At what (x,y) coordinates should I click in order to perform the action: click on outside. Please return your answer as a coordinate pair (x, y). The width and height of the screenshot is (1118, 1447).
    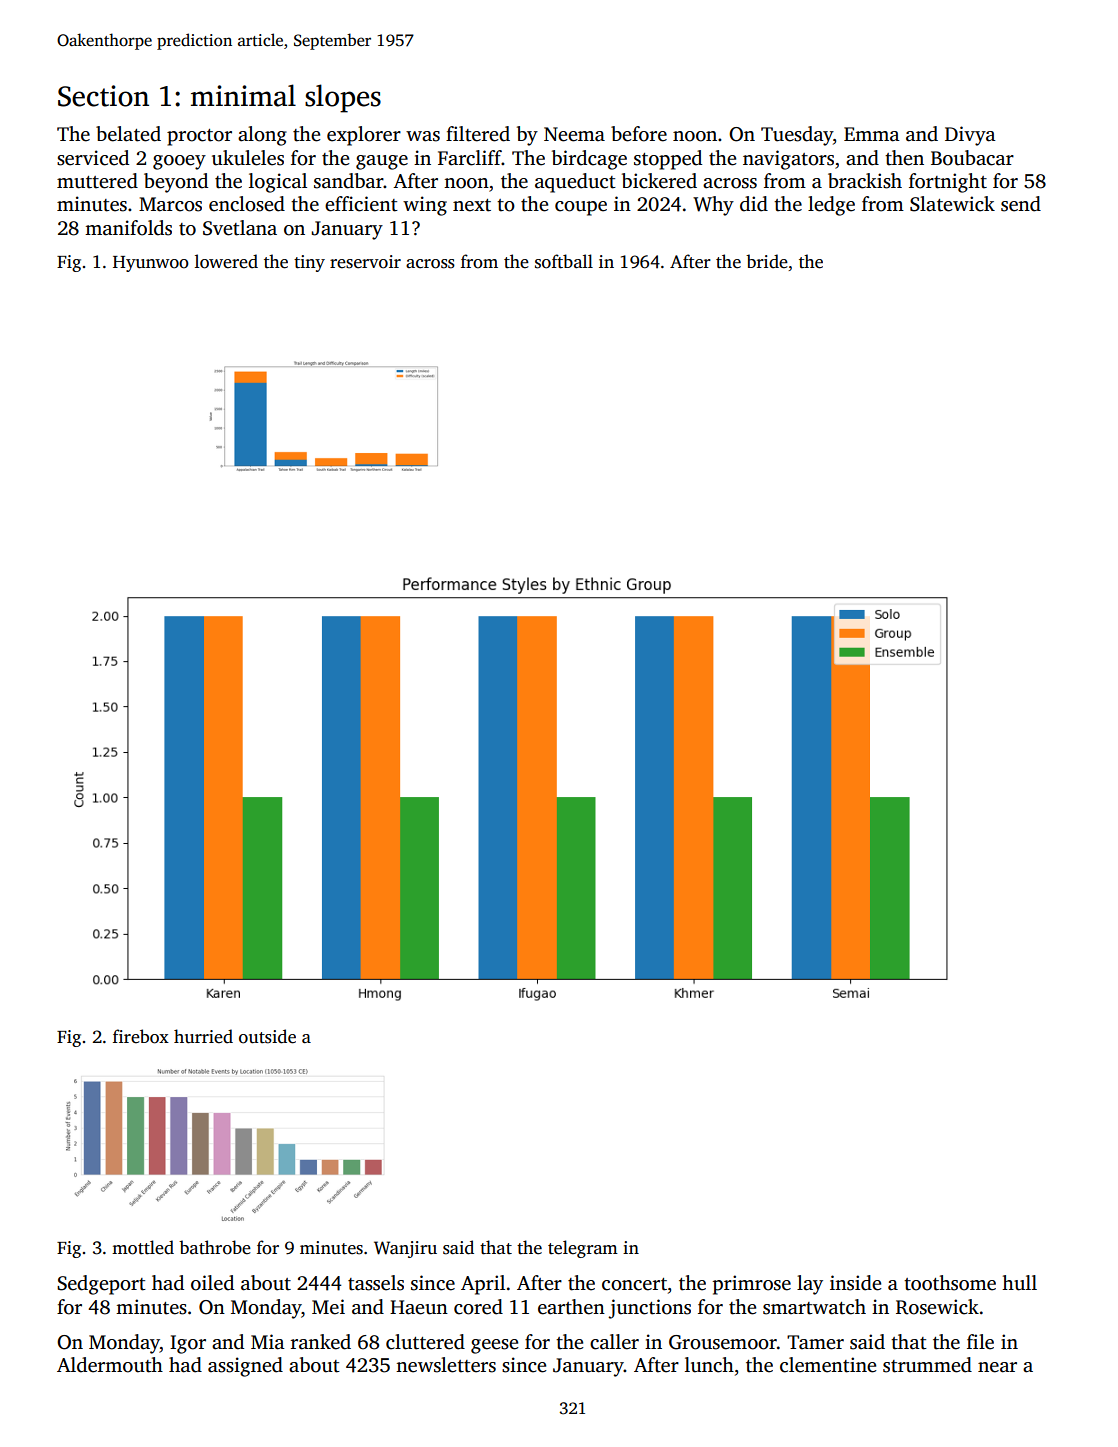
    Looking at the image, I should click on (267, 1036).
